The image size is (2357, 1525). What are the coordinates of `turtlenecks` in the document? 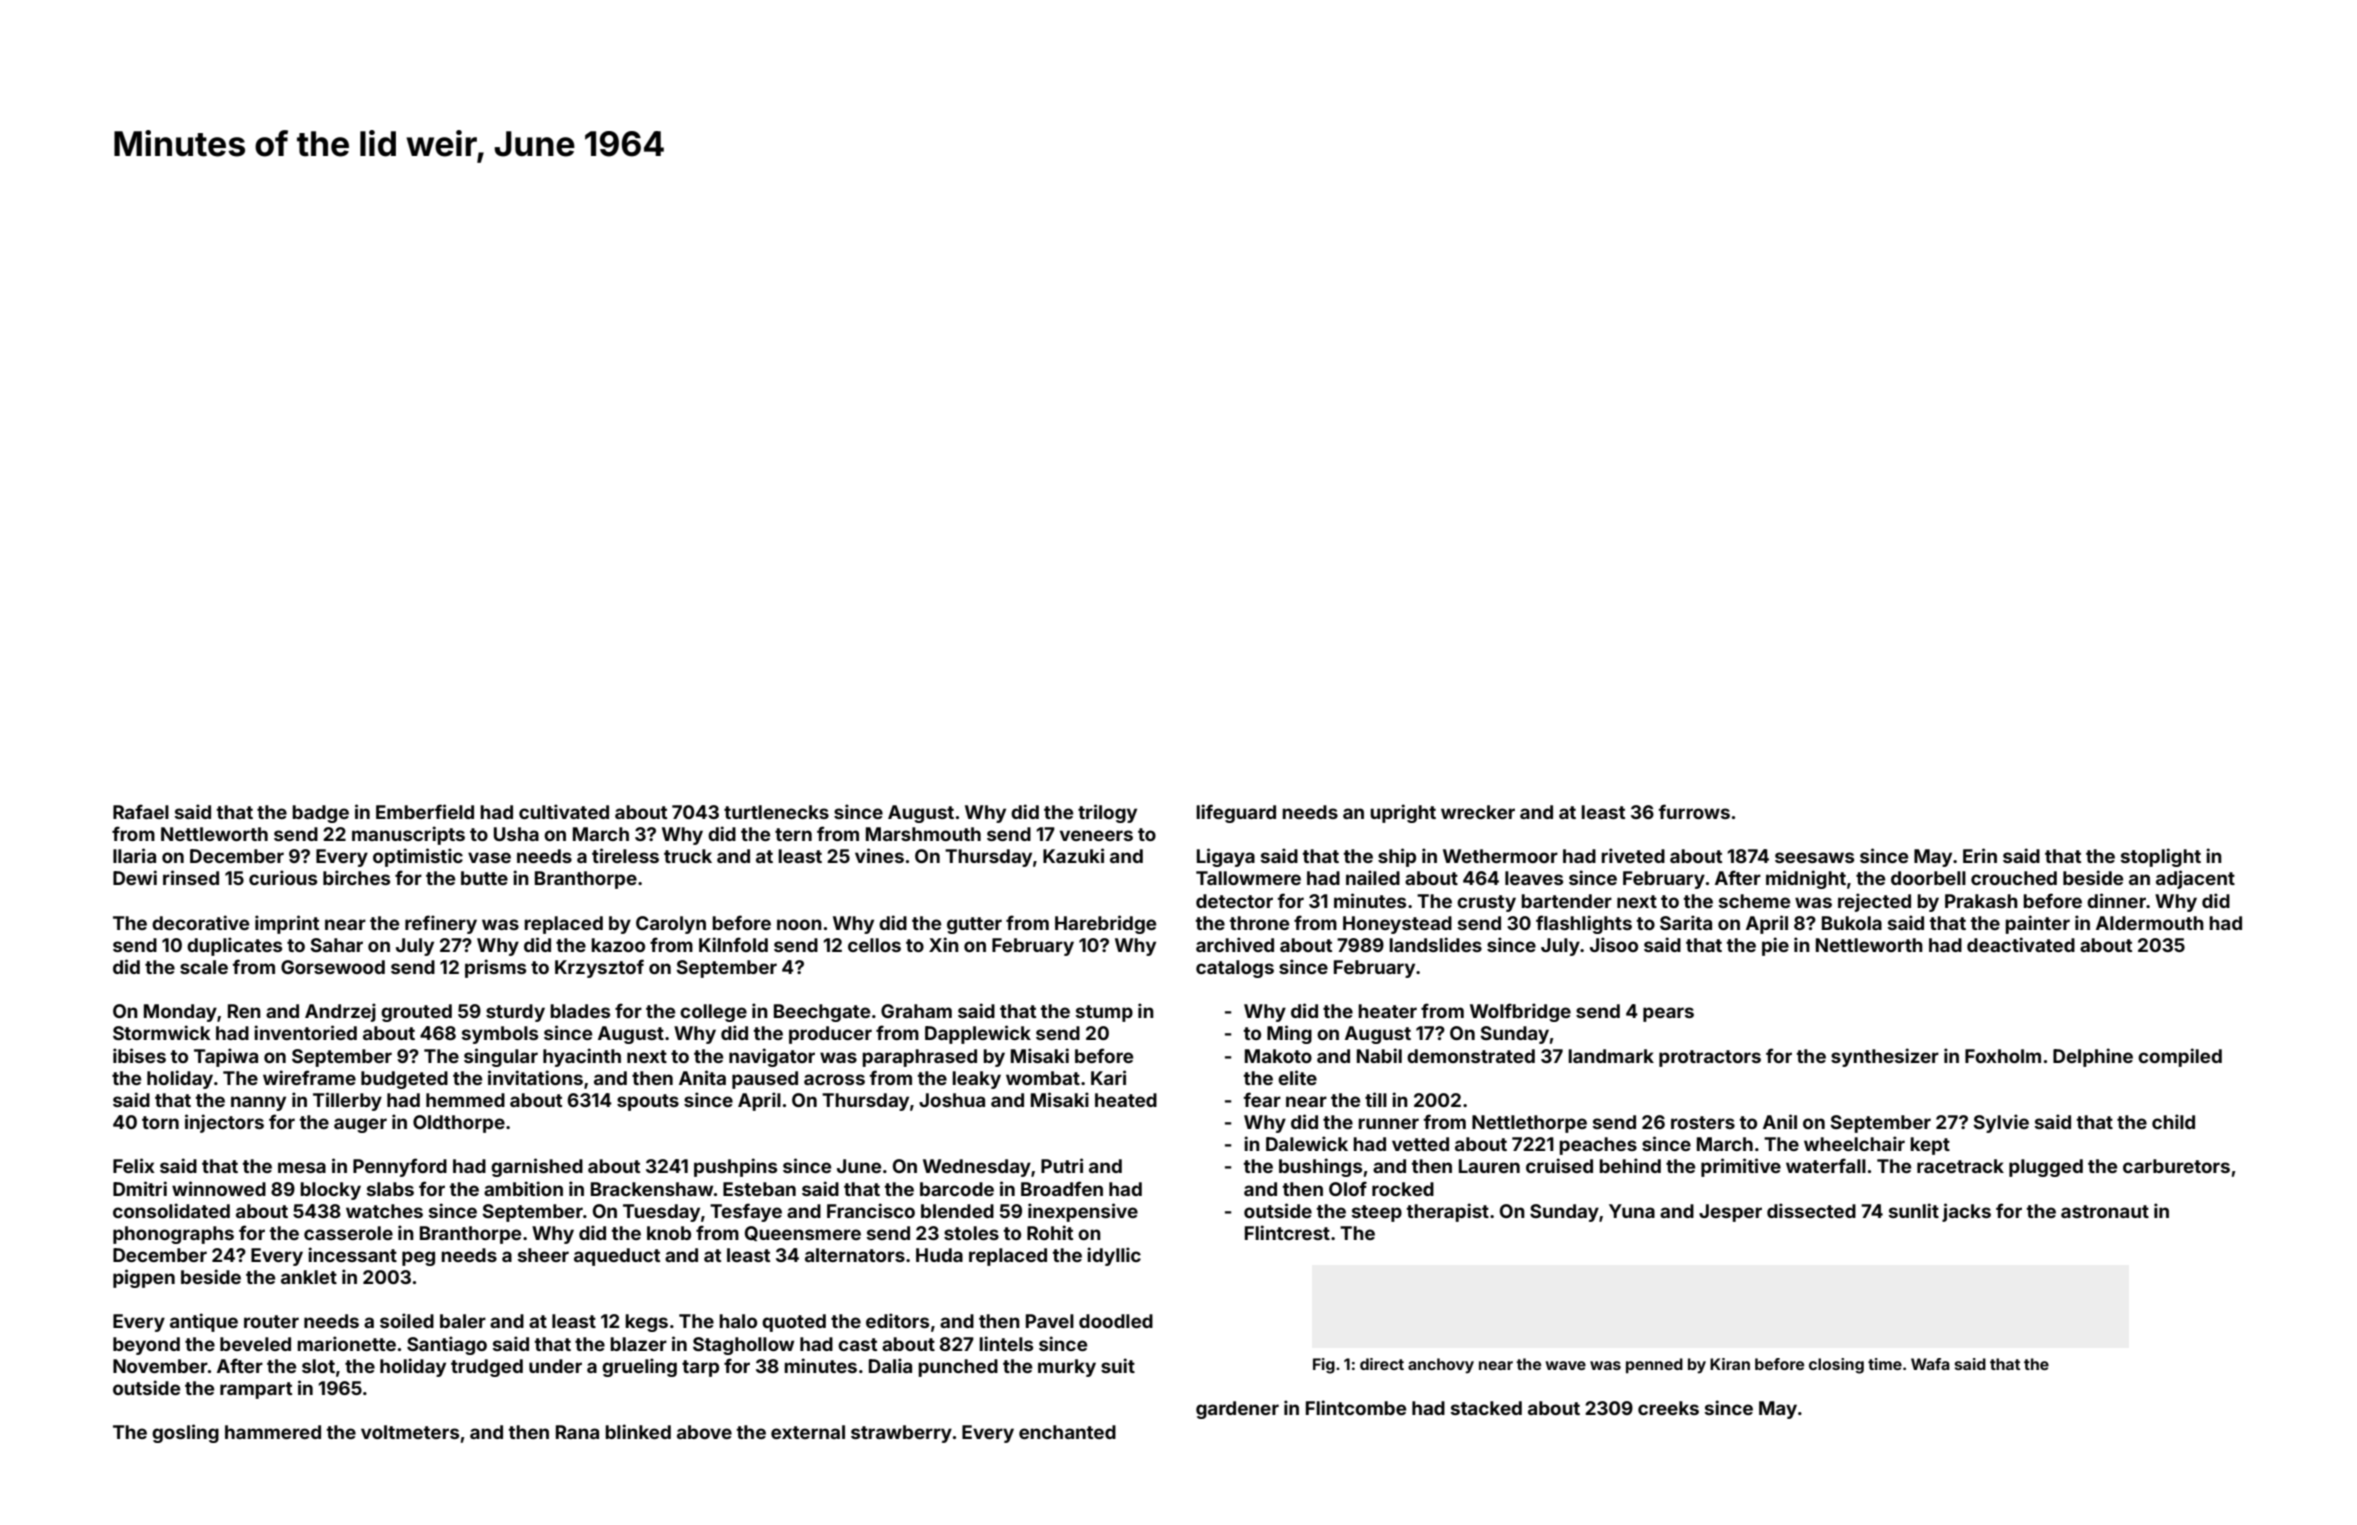 It's located at (776, 812).
